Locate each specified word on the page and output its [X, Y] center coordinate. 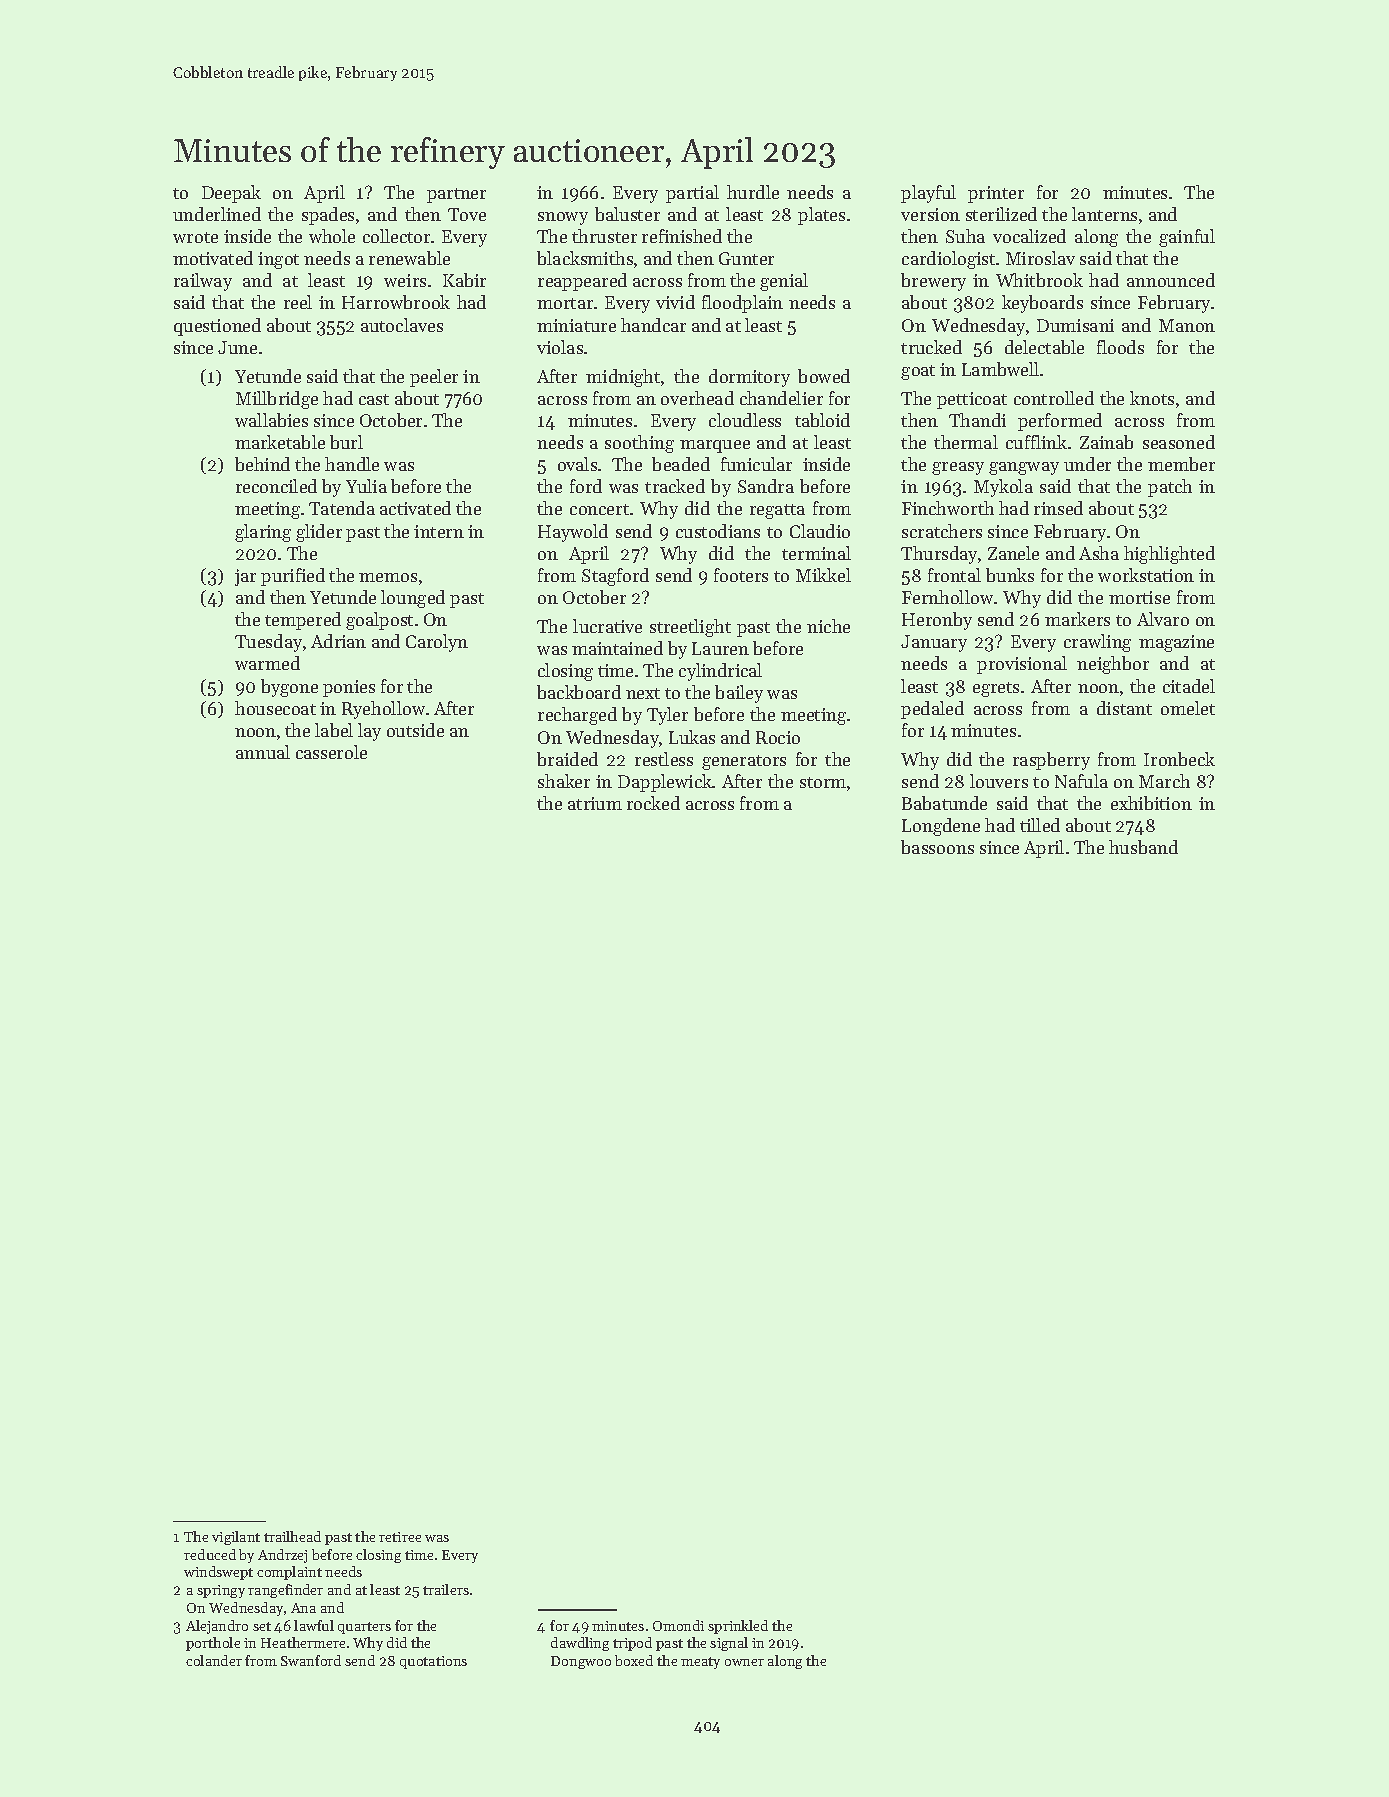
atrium [595, 803]
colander [214, 1660]
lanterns [1104, 214]
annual [263, 752]
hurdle [753, 192]
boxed [634, 1660]
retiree [400, 1537]
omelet [1188, 708]
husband [1143, 847]
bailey [739, 694]
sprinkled [738, 1627]
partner [456, 195]
